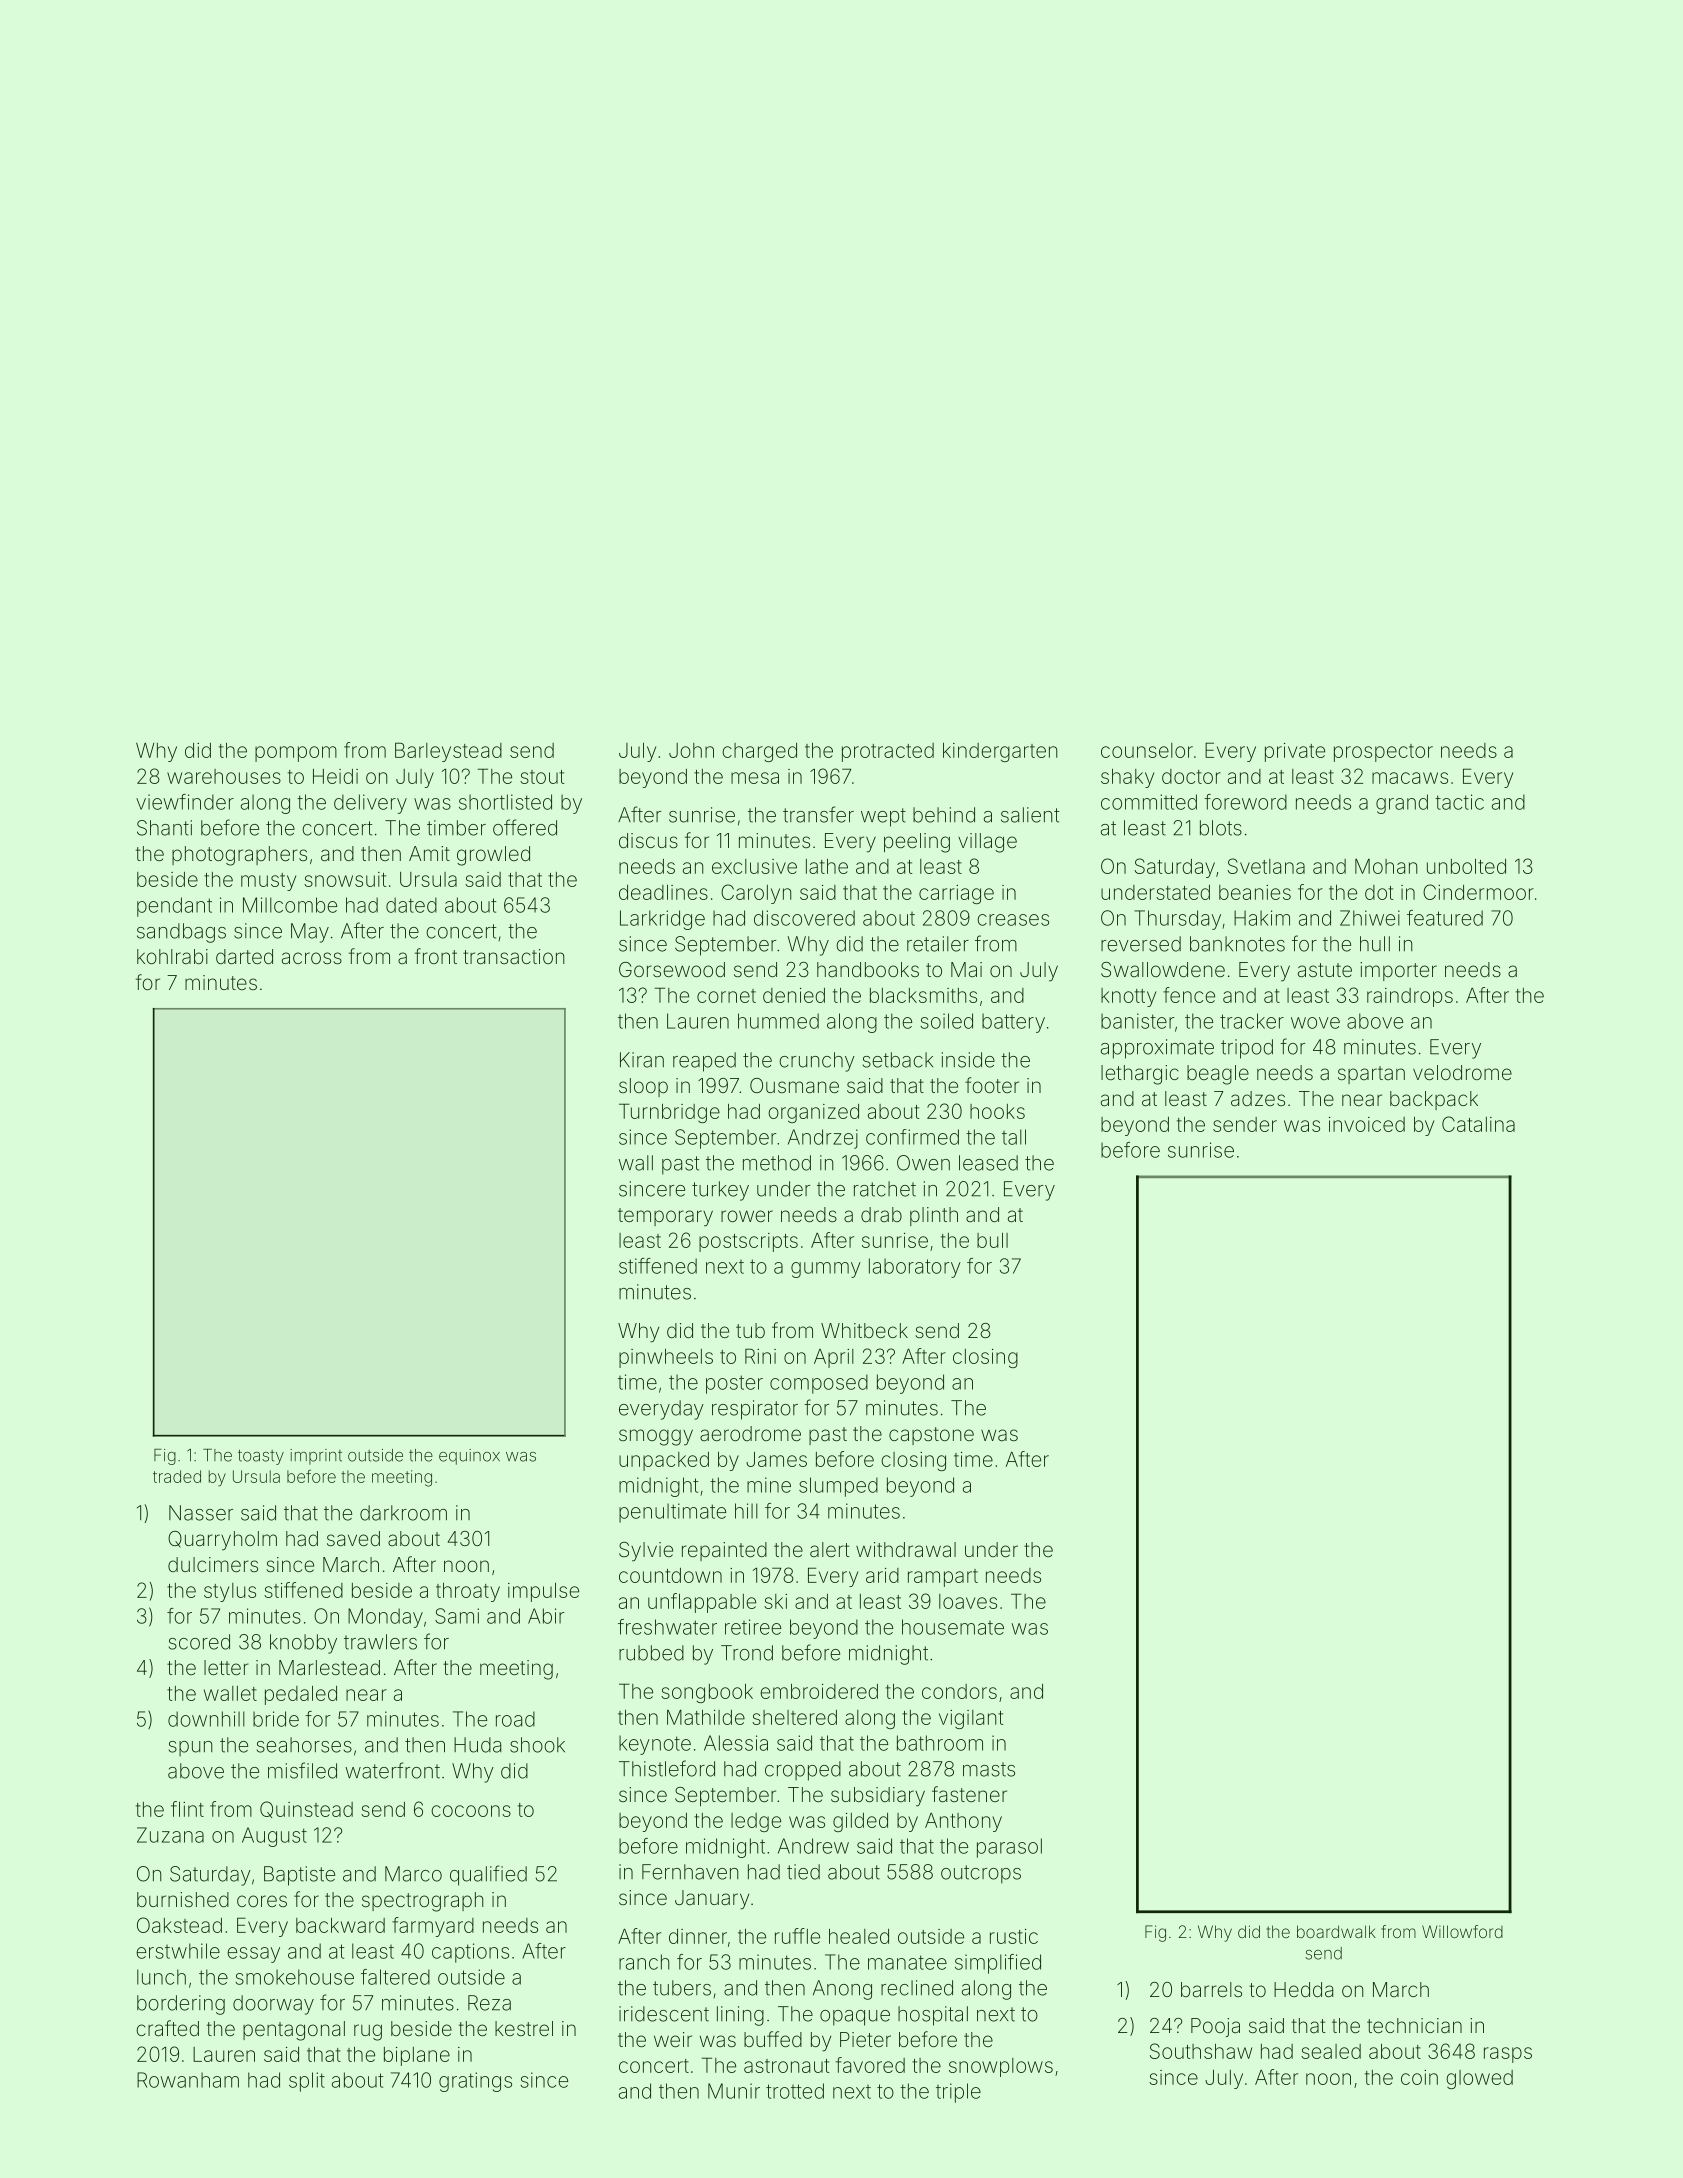 The width and height of the screenshot is (1683, 2178). I want to click on temporary, so click(665, 1217).
